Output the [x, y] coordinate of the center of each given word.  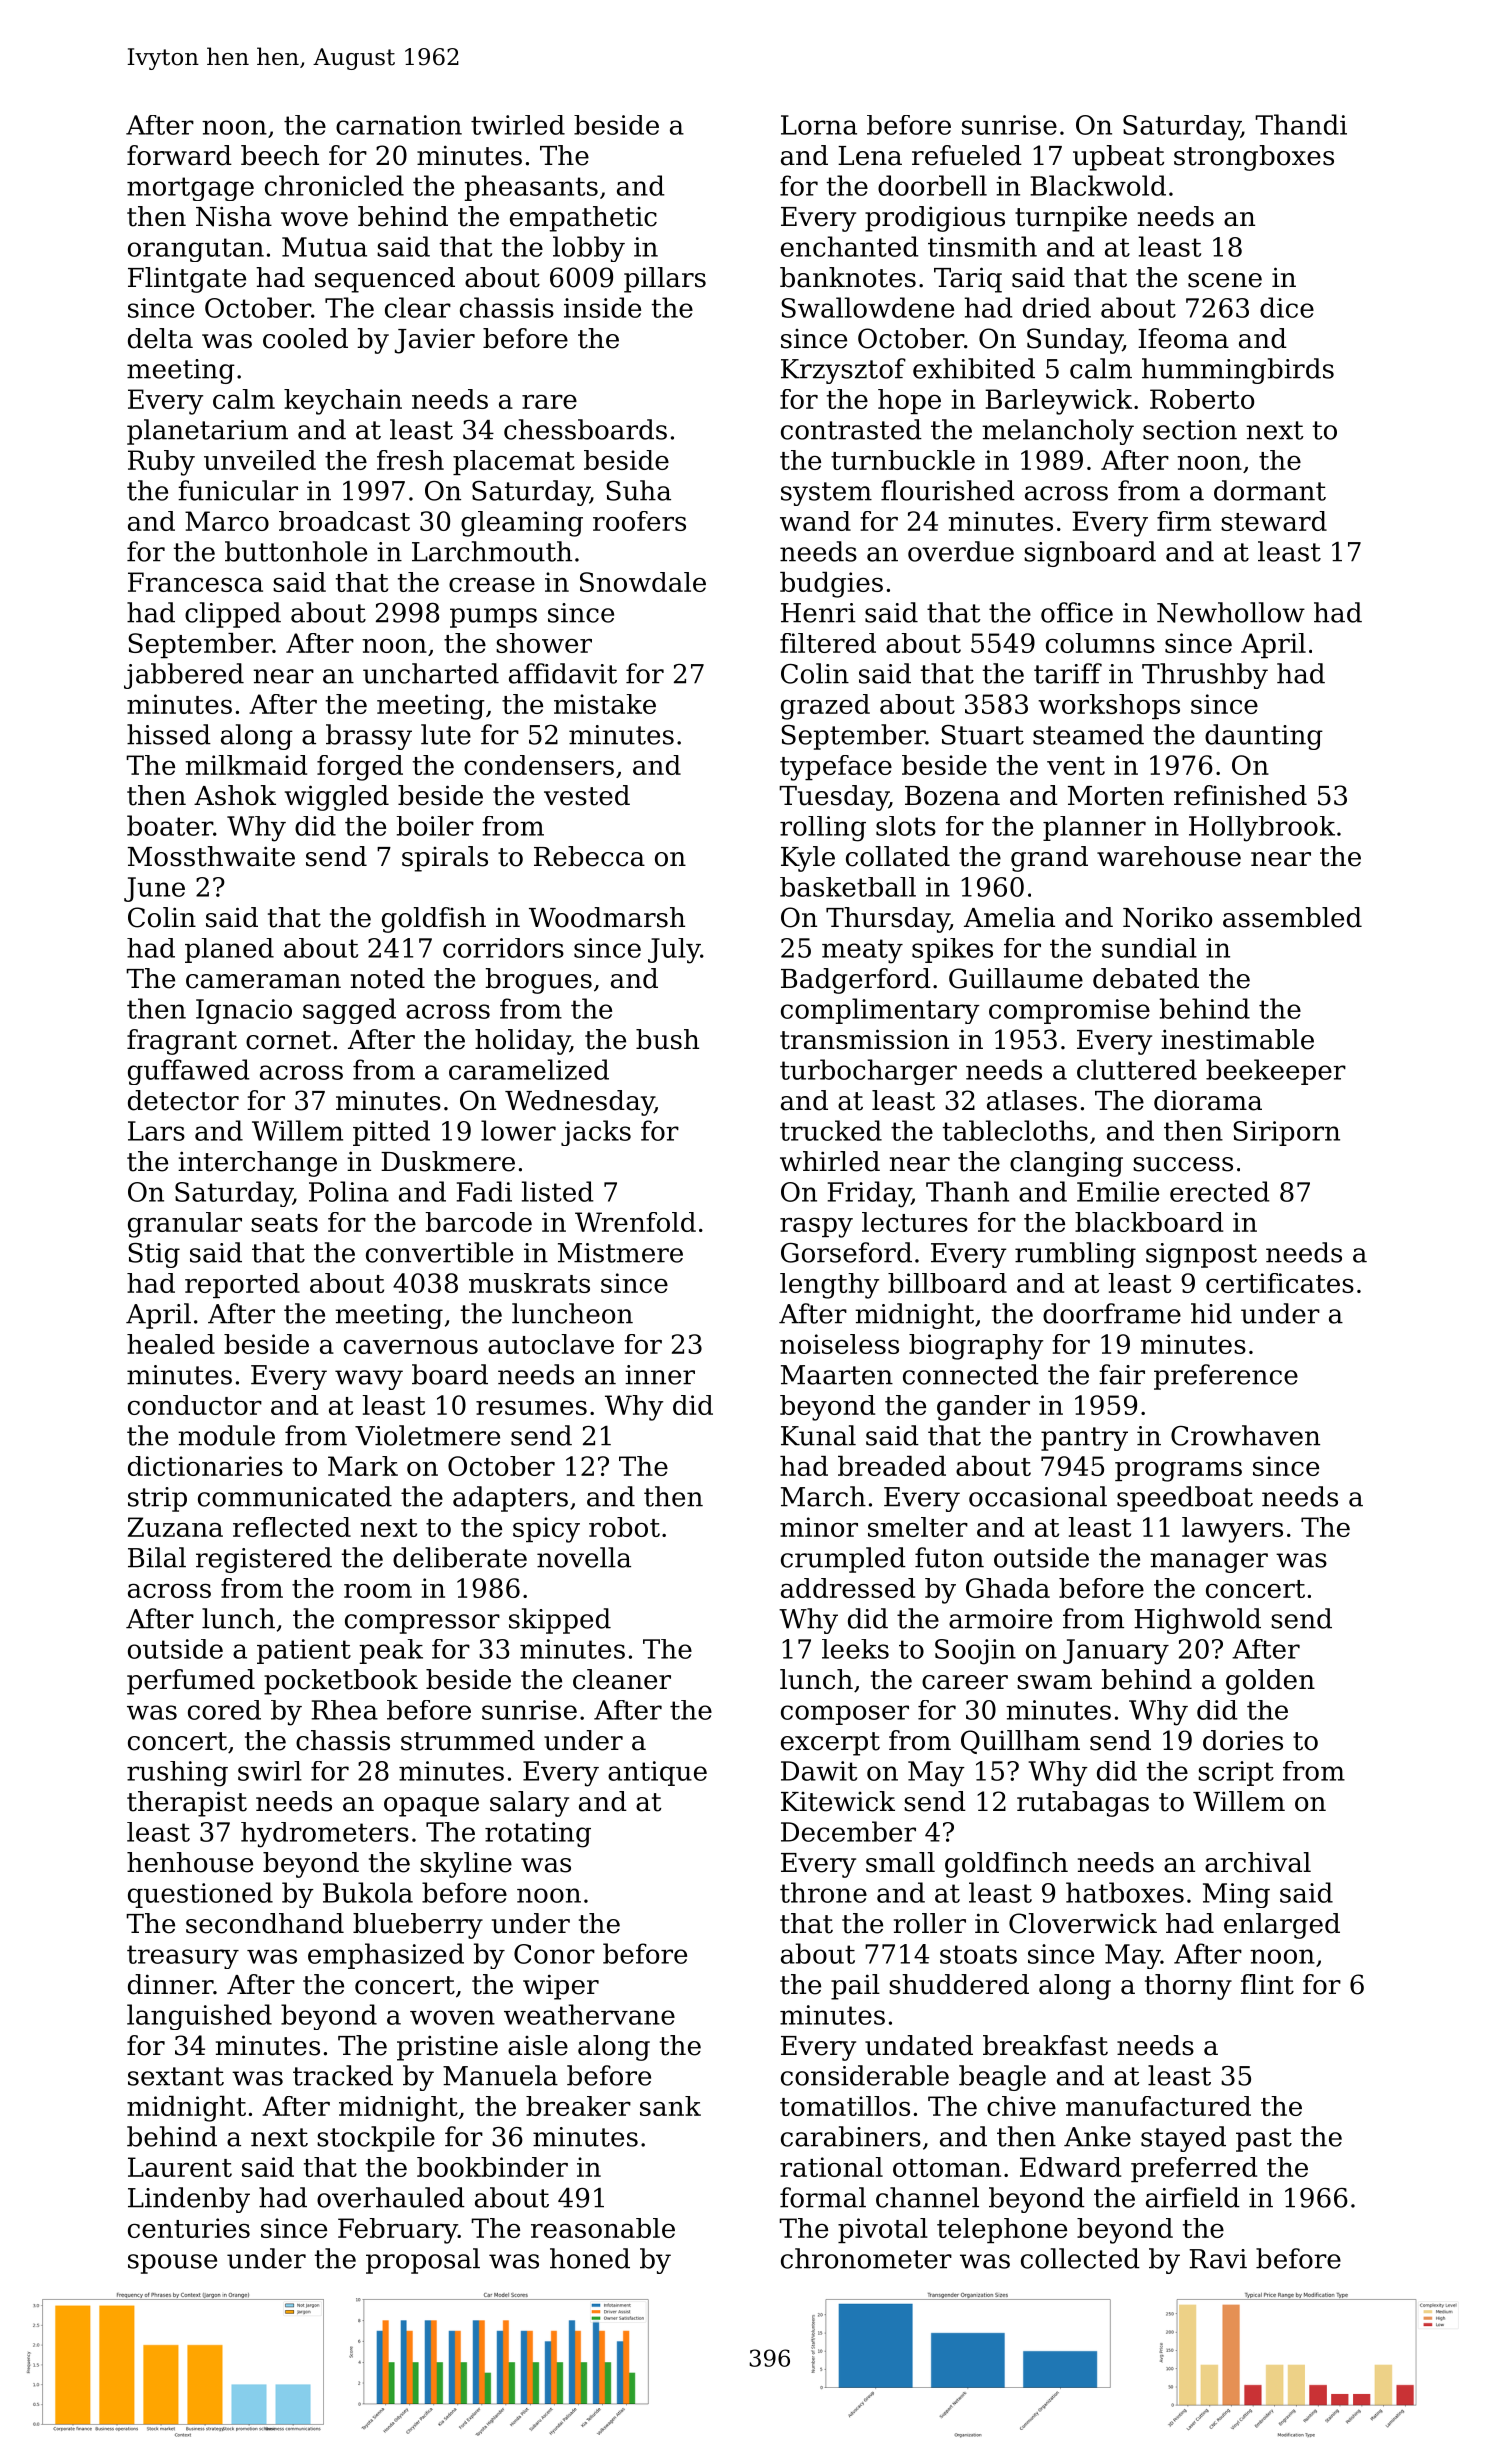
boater [170, 825]
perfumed [191, 1682]
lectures [915, 1222]
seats [284, 1223]
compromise [1069, 1011]
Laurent [180, 2167]
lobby [589, 249]
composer [845, 1715]
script [1236, 1773]
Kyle [808, 859]
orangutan [196, 250]
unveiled [260, 460]
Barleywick [1058, 402]
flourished [948, 490]
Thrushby [1205, 676]
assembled [1292, 917]
